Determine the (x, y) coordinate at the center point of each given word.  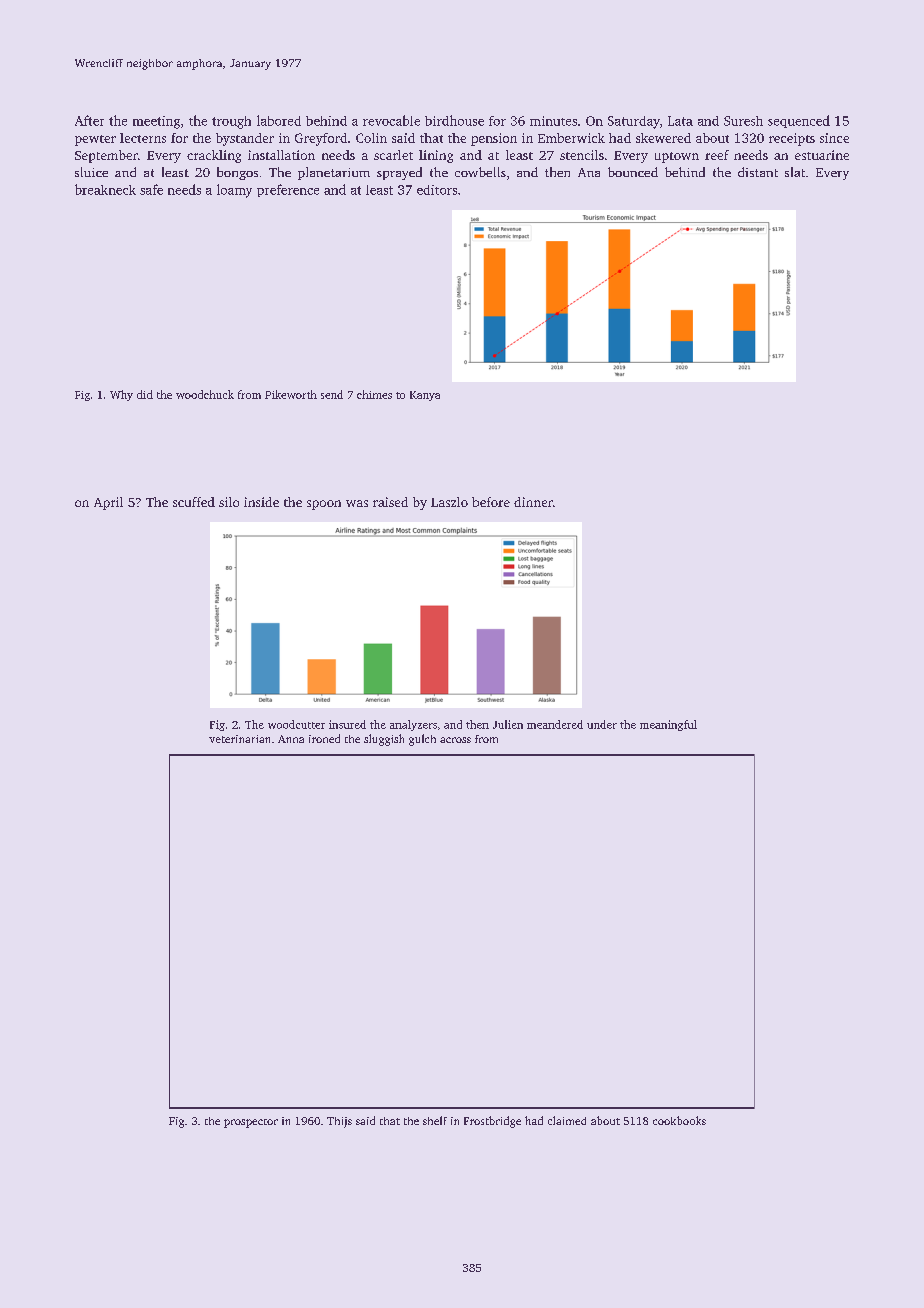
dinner (533, 502)
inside (261, 502)
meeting (156, 122)
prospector (251, 1123)
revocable (391, 120)
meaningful (668, 725)
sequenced (799, 121)
